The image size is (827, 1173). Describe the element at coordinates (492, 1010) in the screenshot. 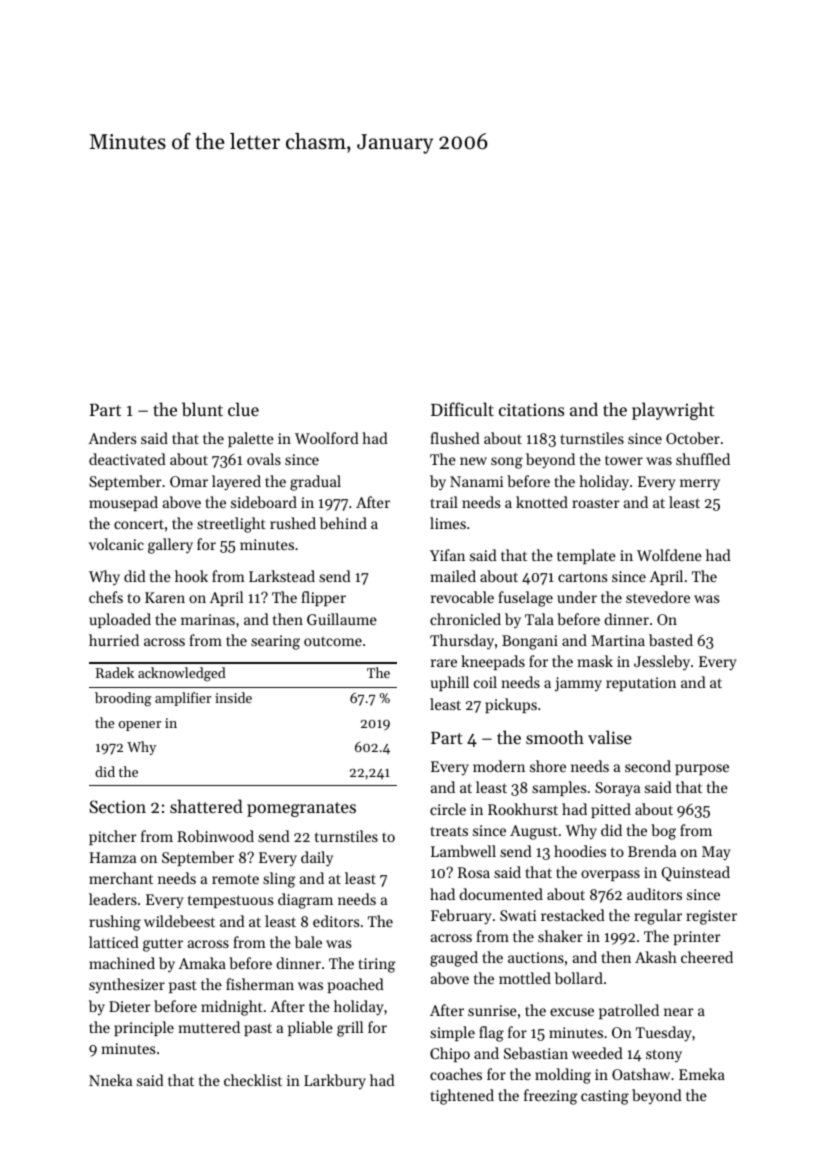

I see `sunrise` at that location.
